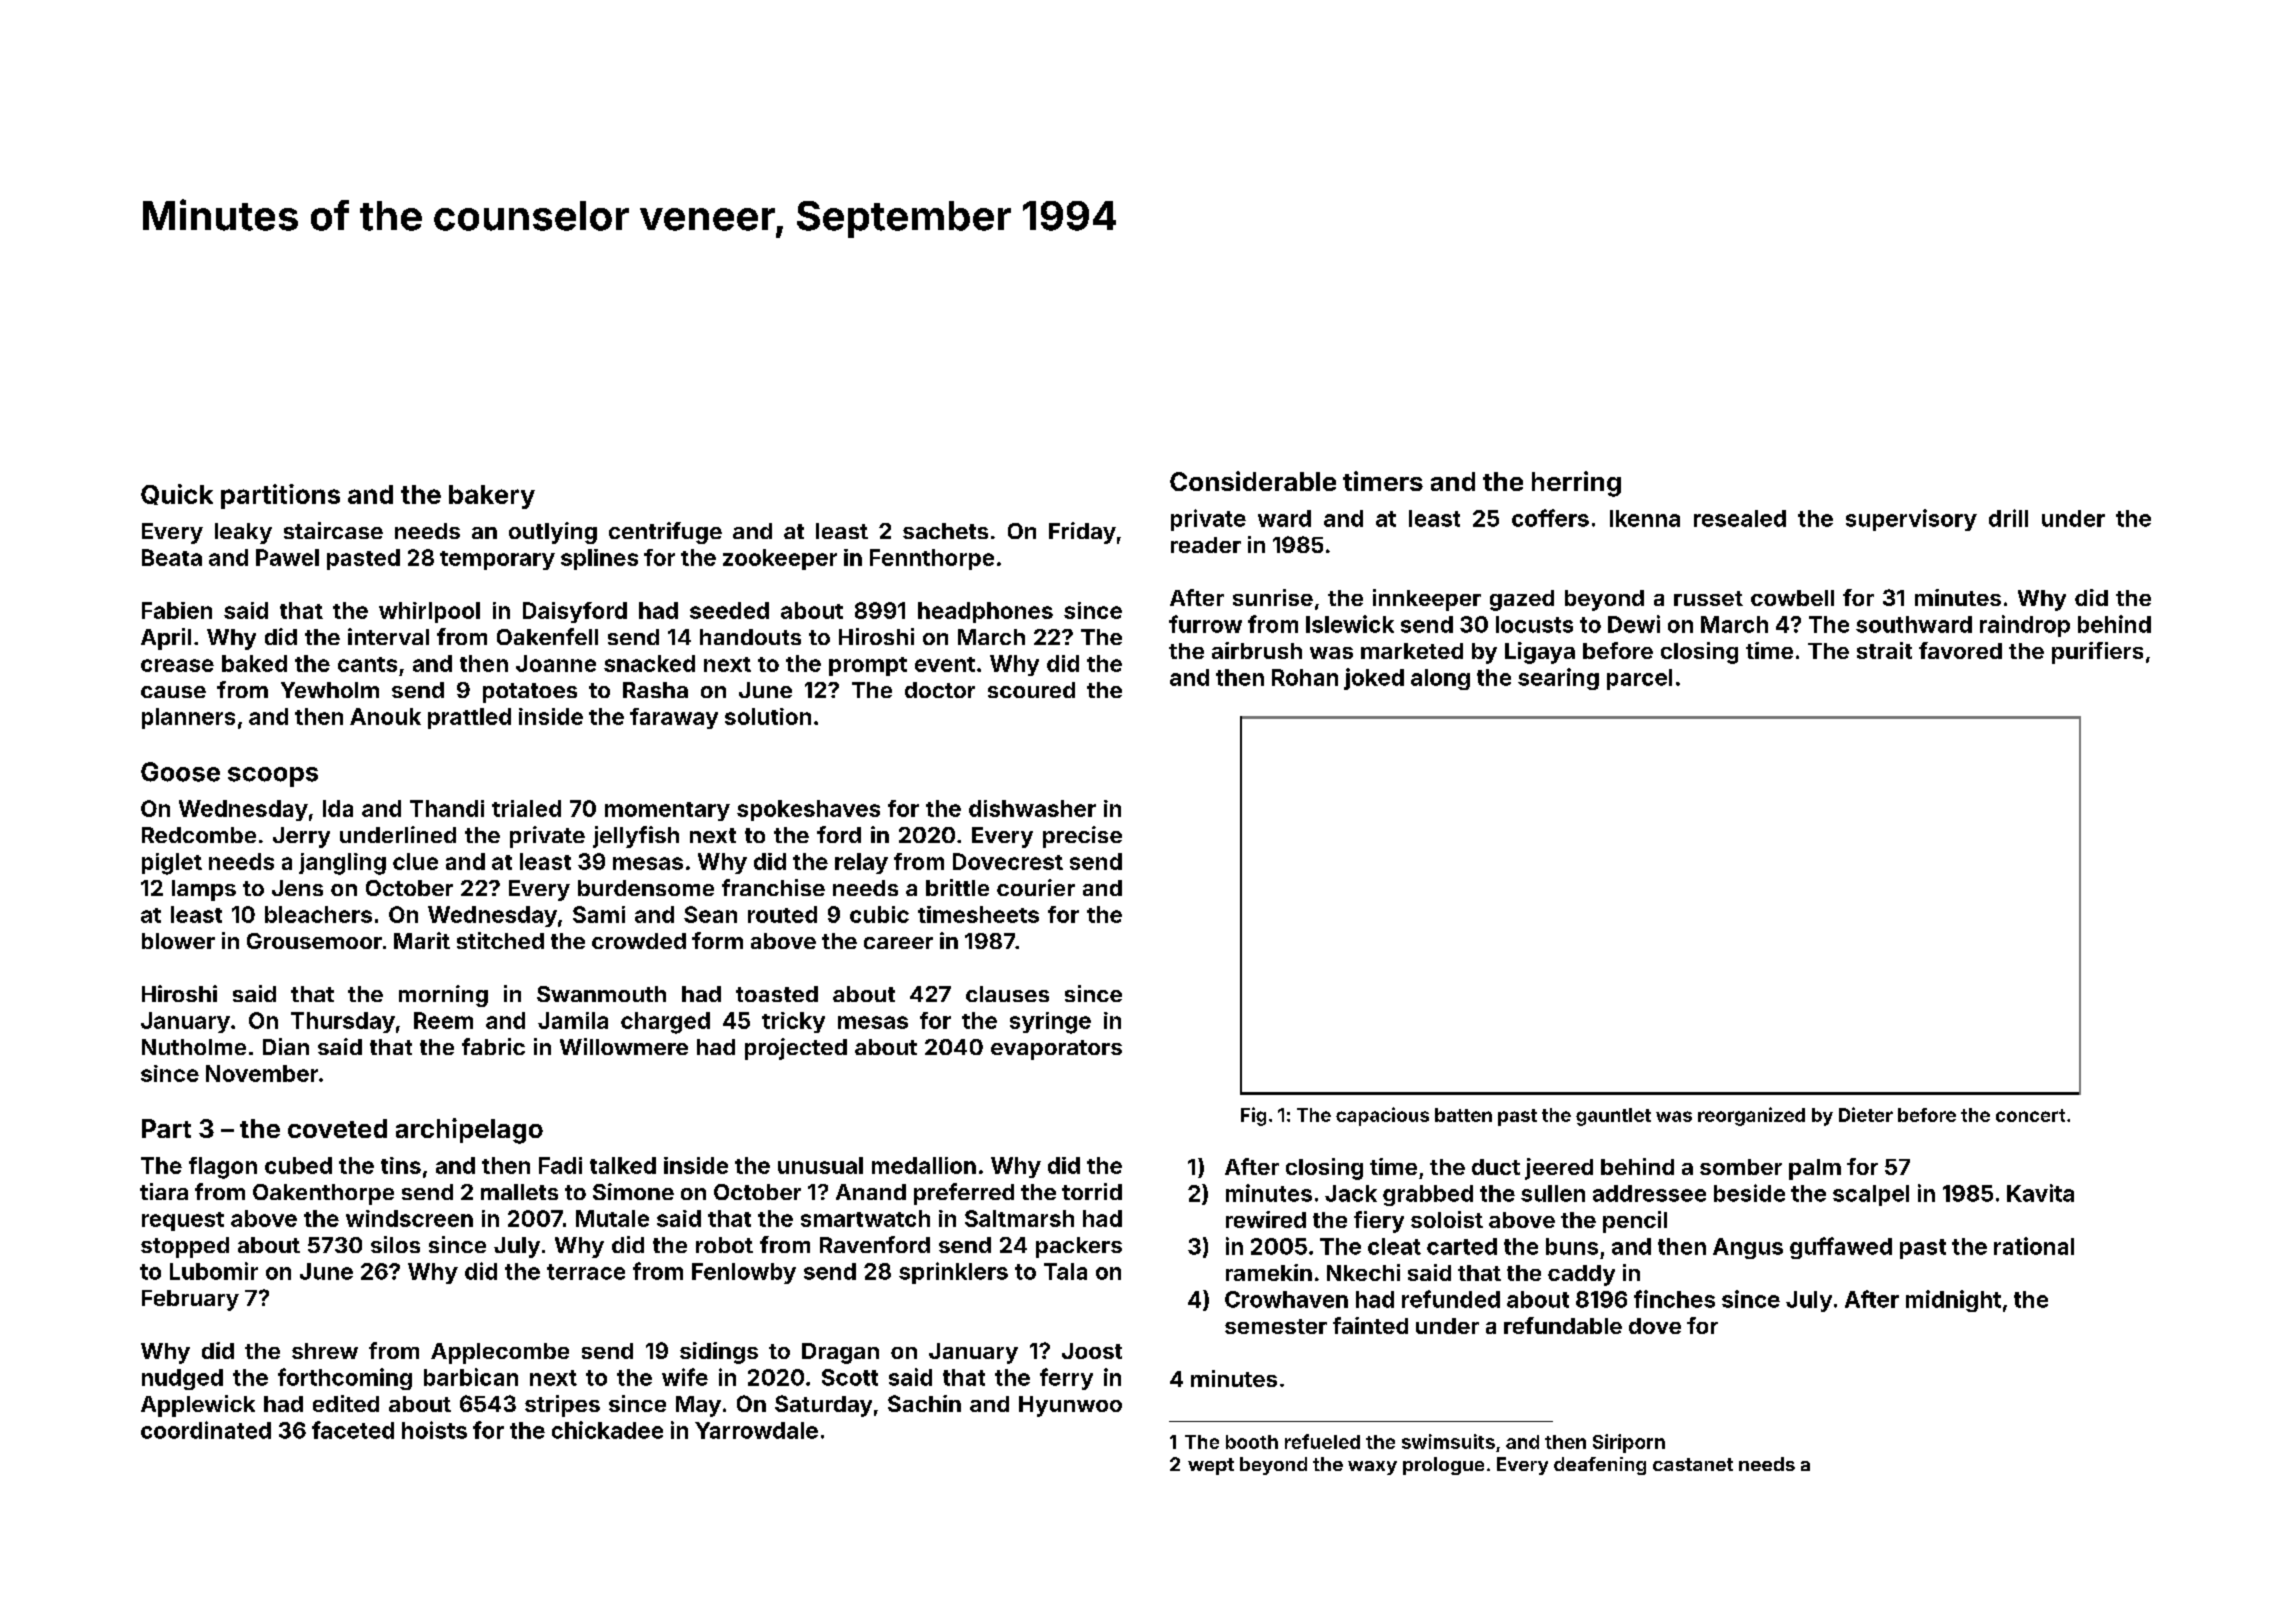 The image size is (2292, 1620). What do you see at coordinates (1563, 1325) in the page?
I see `refundable` at bounding box center [1563, 1325].
